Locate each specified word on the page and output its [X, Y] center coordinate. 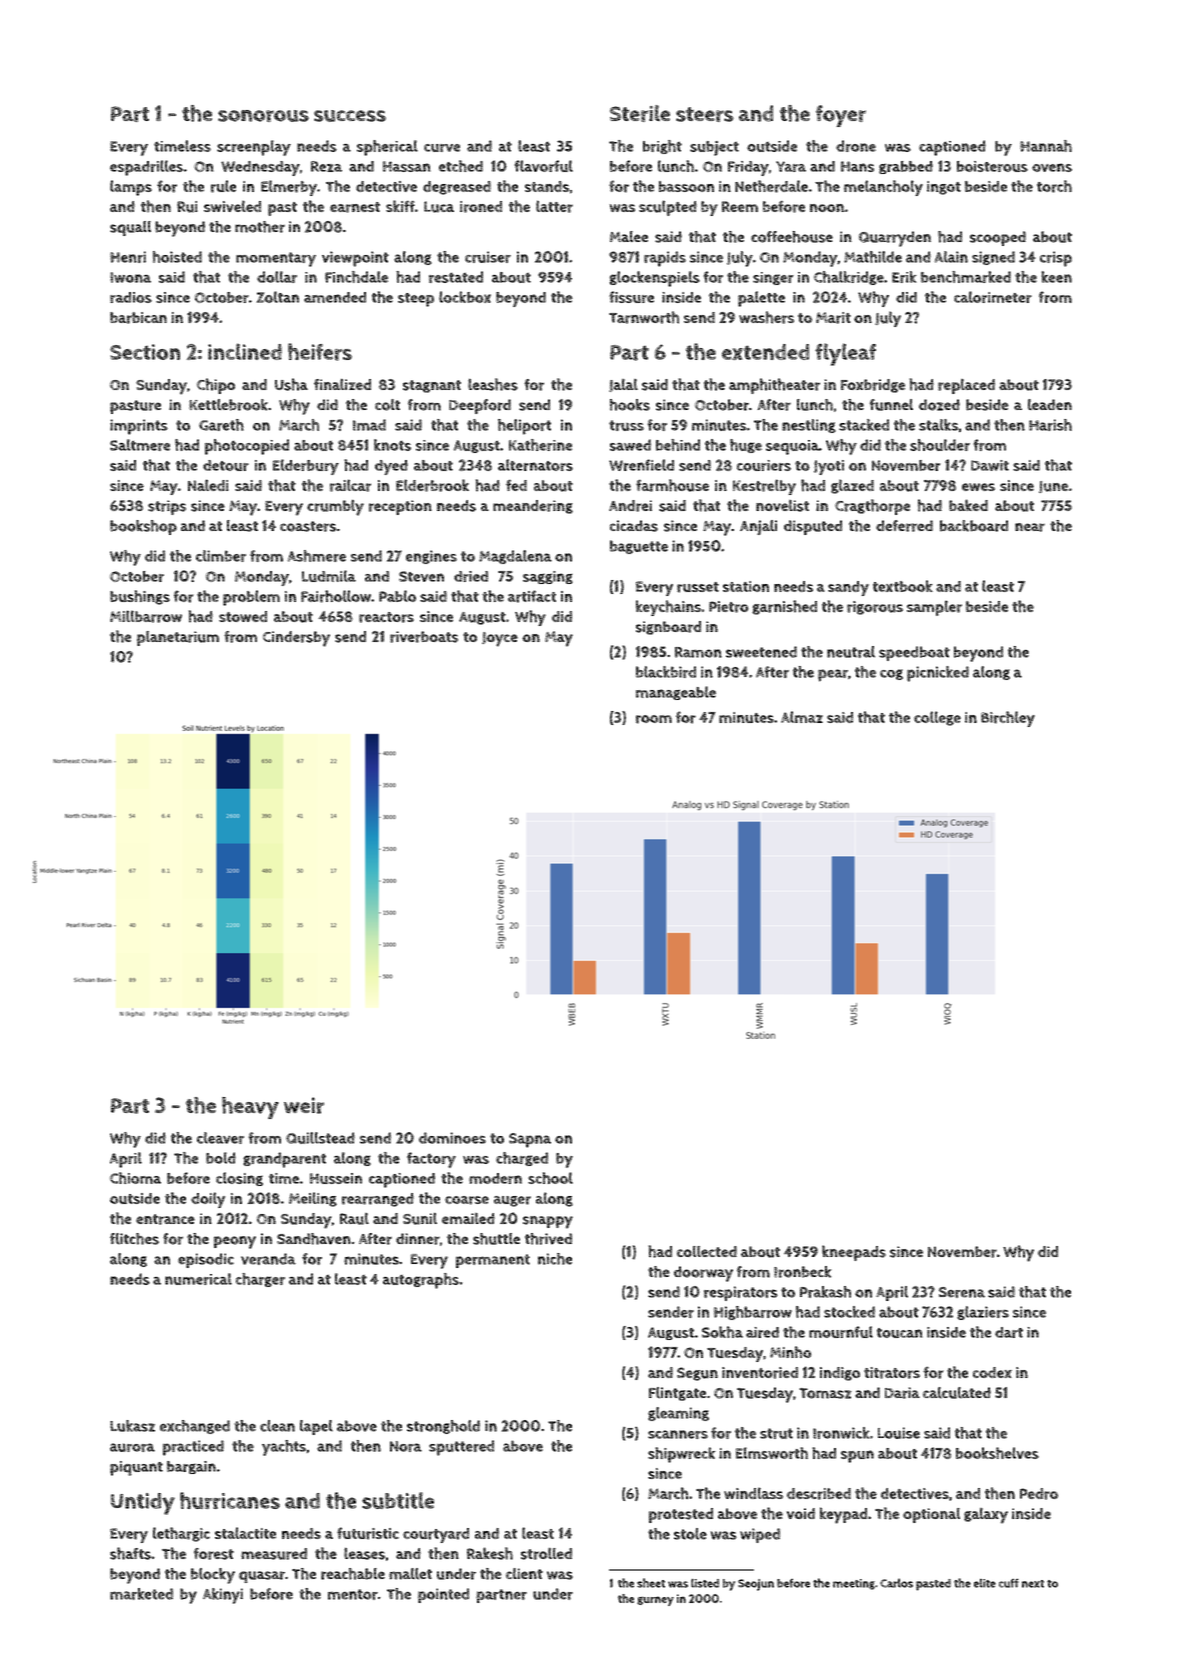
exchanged [195, 1427]
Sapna [530, 1140]
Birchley [1008, 719]
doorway [703, 1274]
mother [260, 227]
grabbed [906, 167]
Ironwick [841, 1433]
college [937, 718]
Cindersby [296, 639]
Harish [1050, 425]
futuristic [368, 1533]
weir [304, 1105]
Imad [369, 425]
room [654, 719]
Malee [629, 236]
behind [678, 445]
